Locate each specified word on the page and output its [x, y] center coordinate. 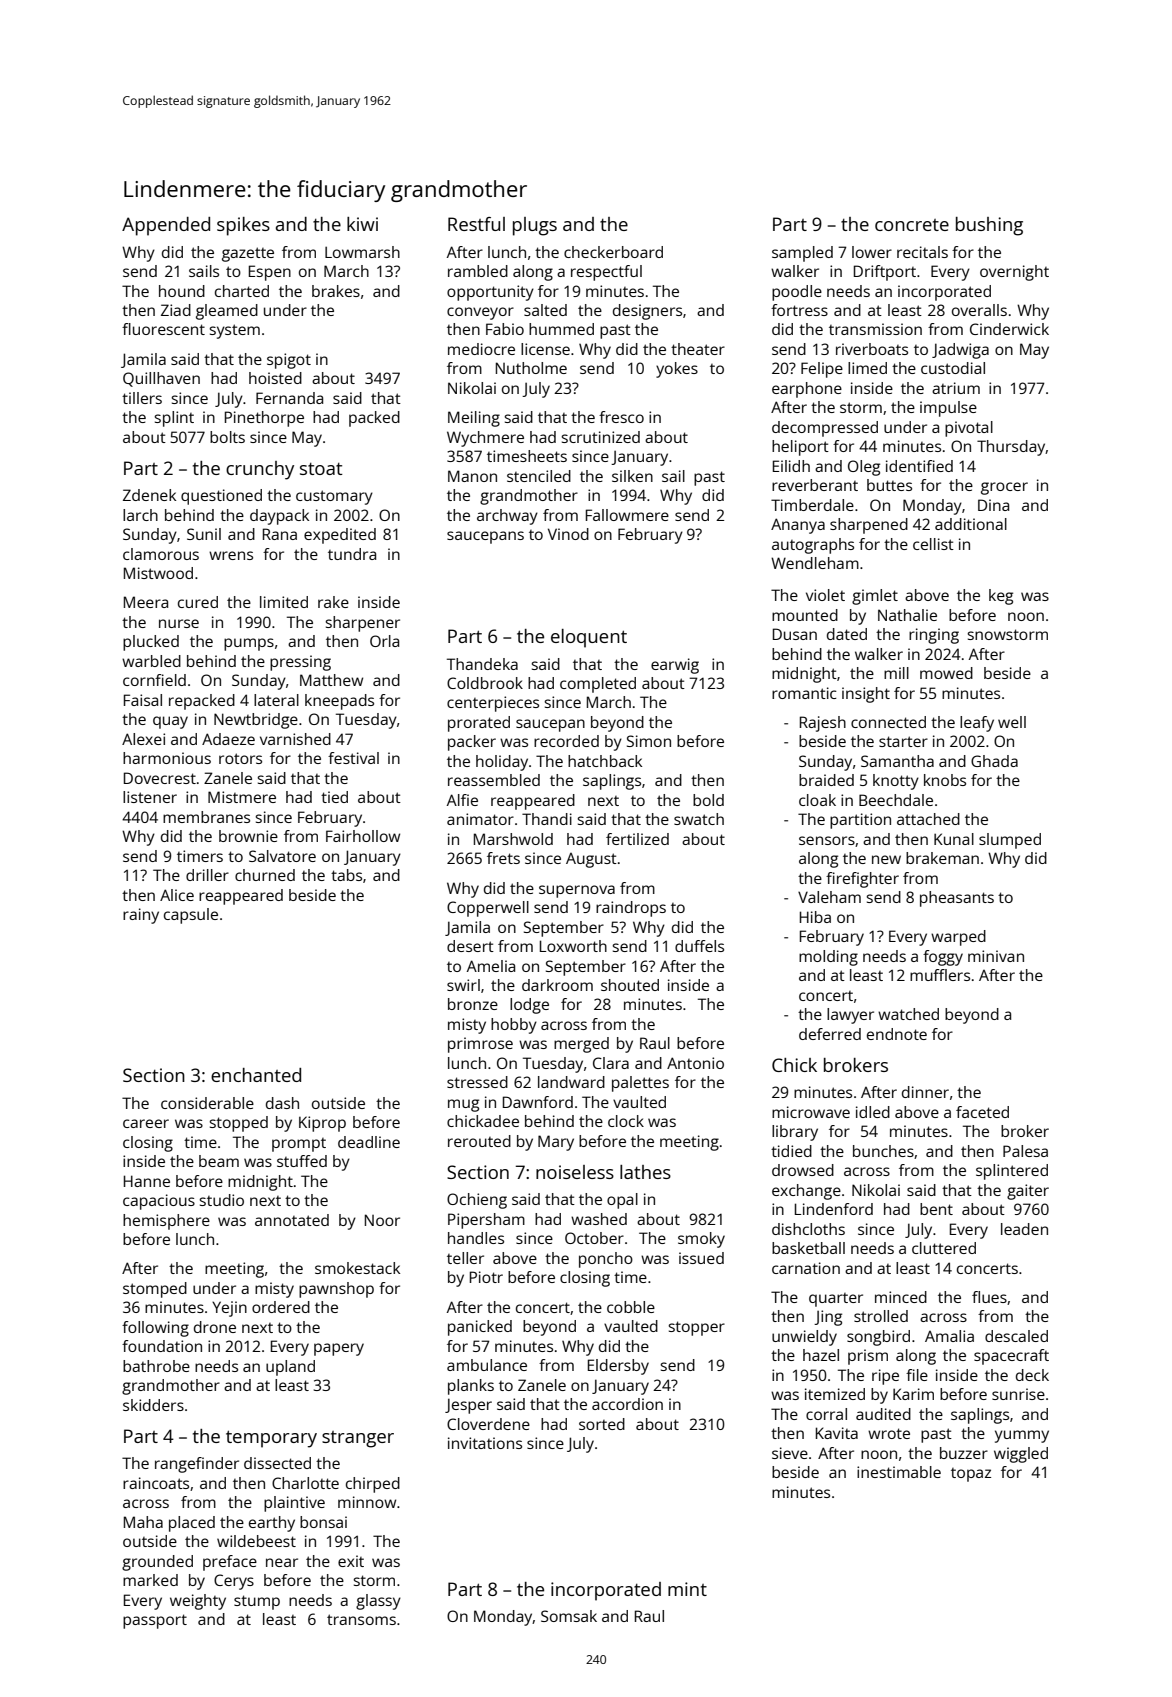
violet [825, 595]
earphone [807, 390]
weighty [198, 1602]
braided [826, 780]
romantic [804, 693]
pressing [300, 663]
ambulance [487, 1365]
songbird [878, 1338]
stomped [155, 1290]
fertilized [637, 839]
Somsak [569, 1616]
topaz [971, 1475]
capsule [191, 916]
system [234, 331]
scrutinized [600, 437]
